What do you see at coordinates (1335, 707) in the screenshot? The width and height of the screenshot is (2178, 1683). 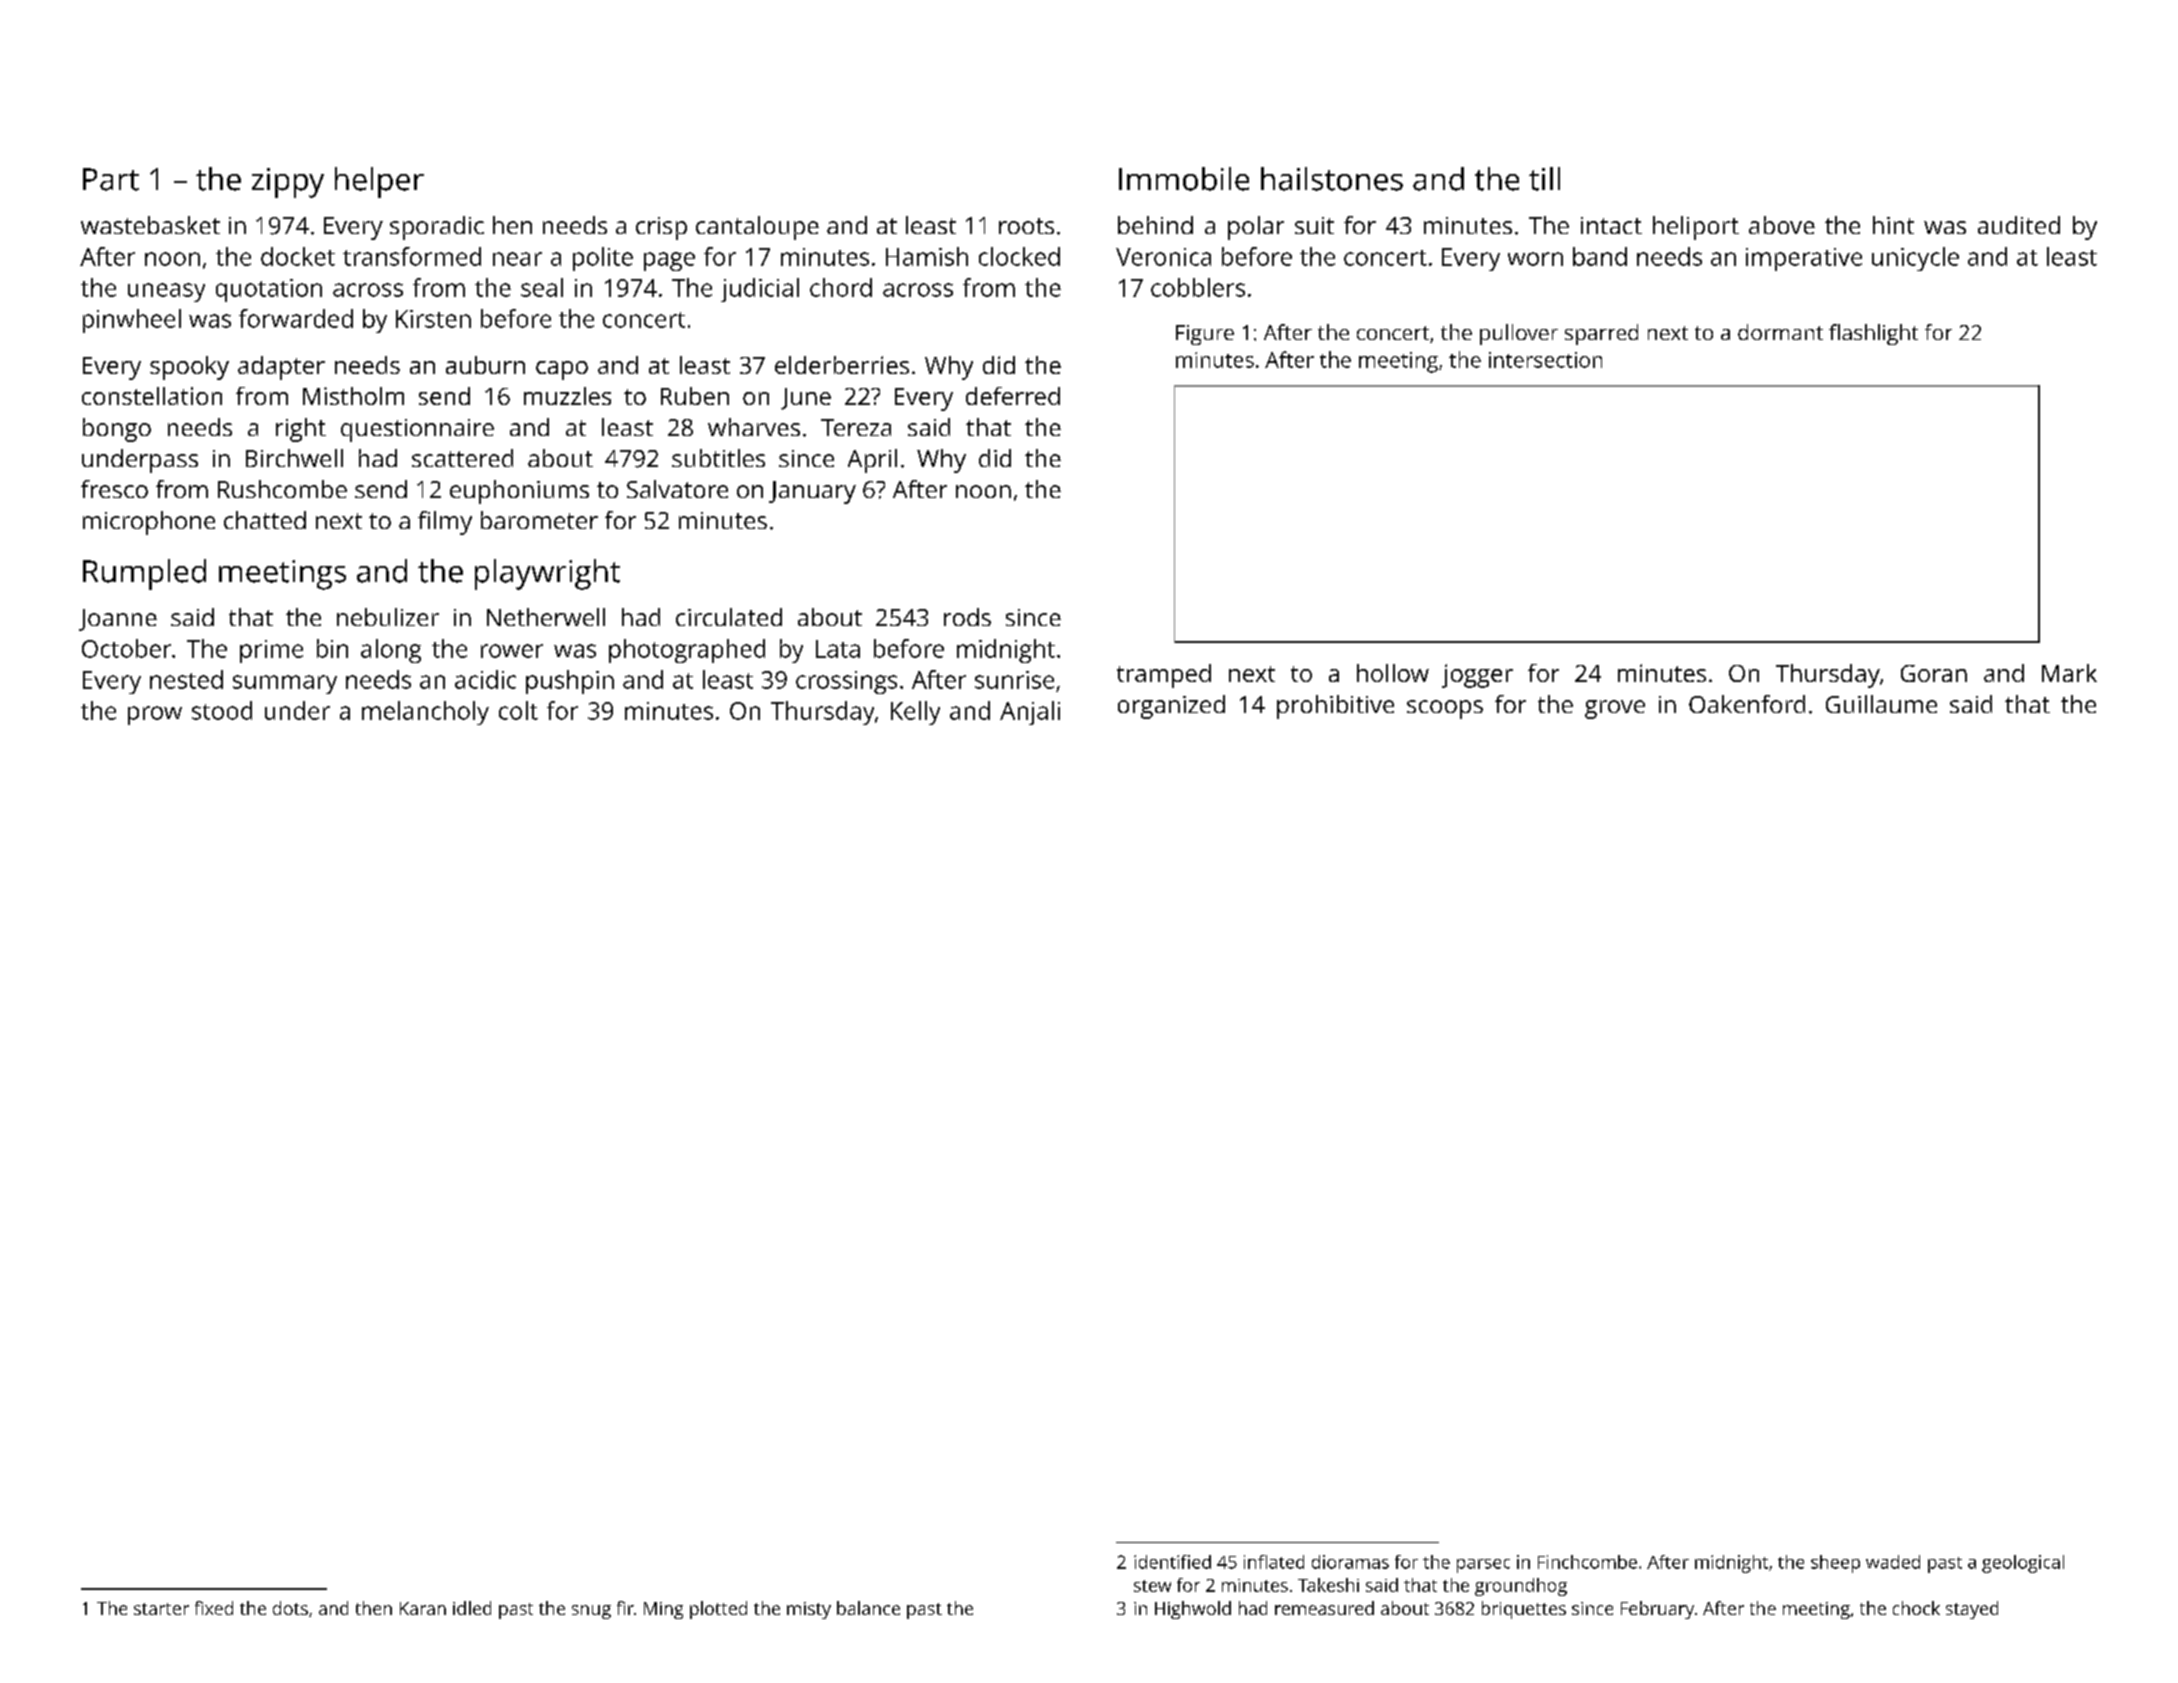 I see `prohibitive` at bounding box center [1335, 707].
